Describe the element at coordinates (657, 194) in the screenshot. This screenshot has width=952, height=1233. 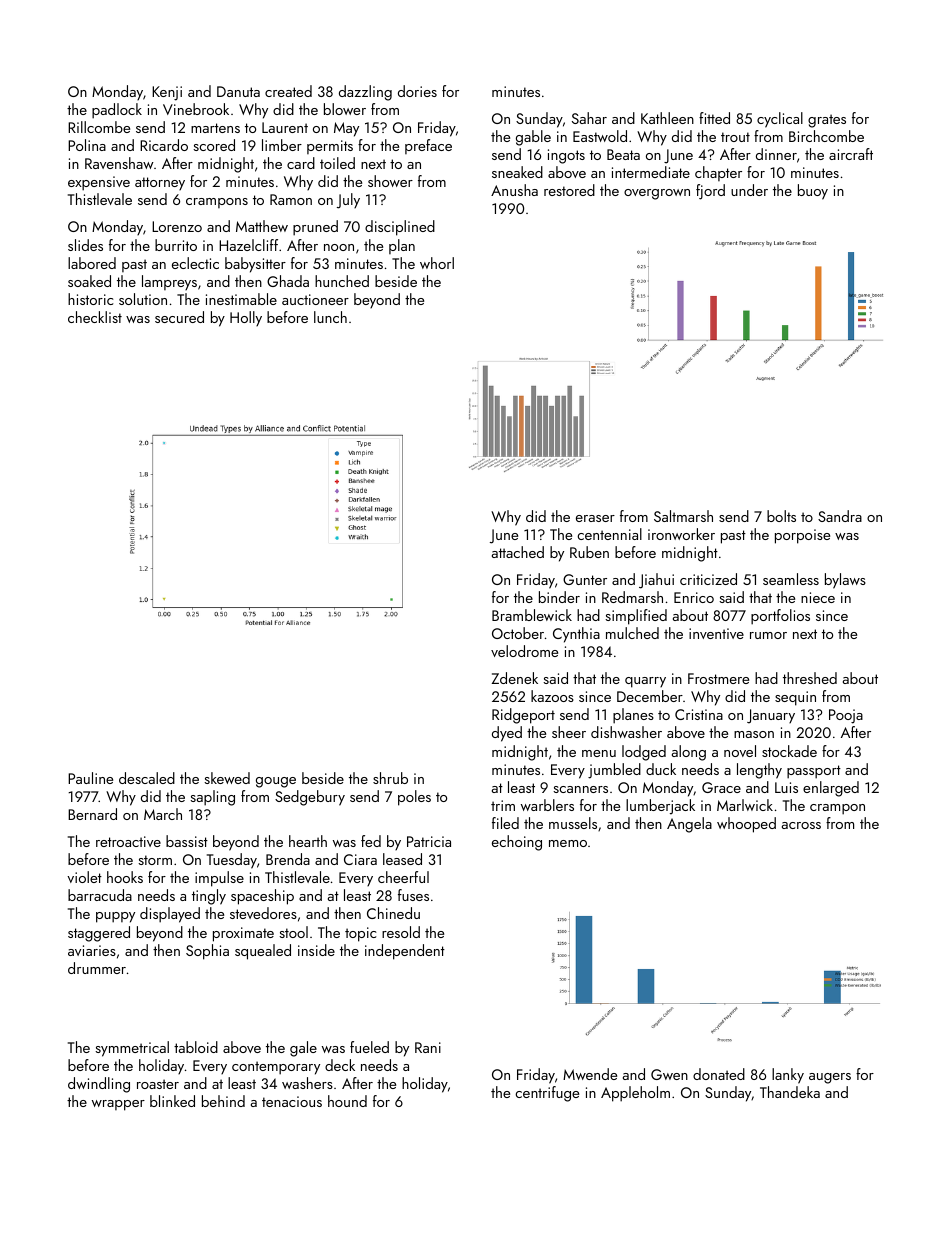
I see `overgrown` at that location.
